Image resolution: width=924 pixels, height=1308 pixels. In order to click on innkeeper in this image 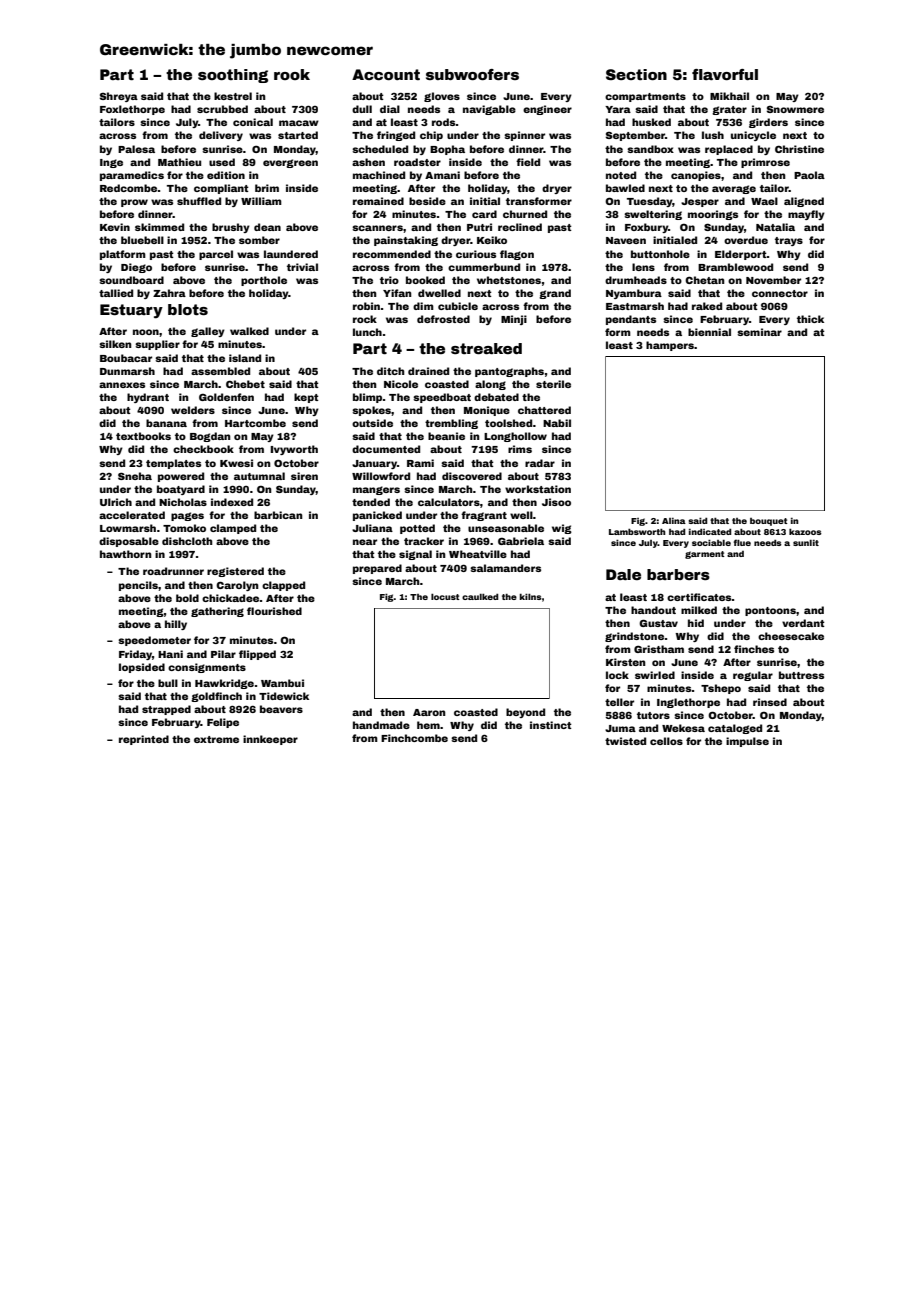, I will do `click(270, 740)`.
